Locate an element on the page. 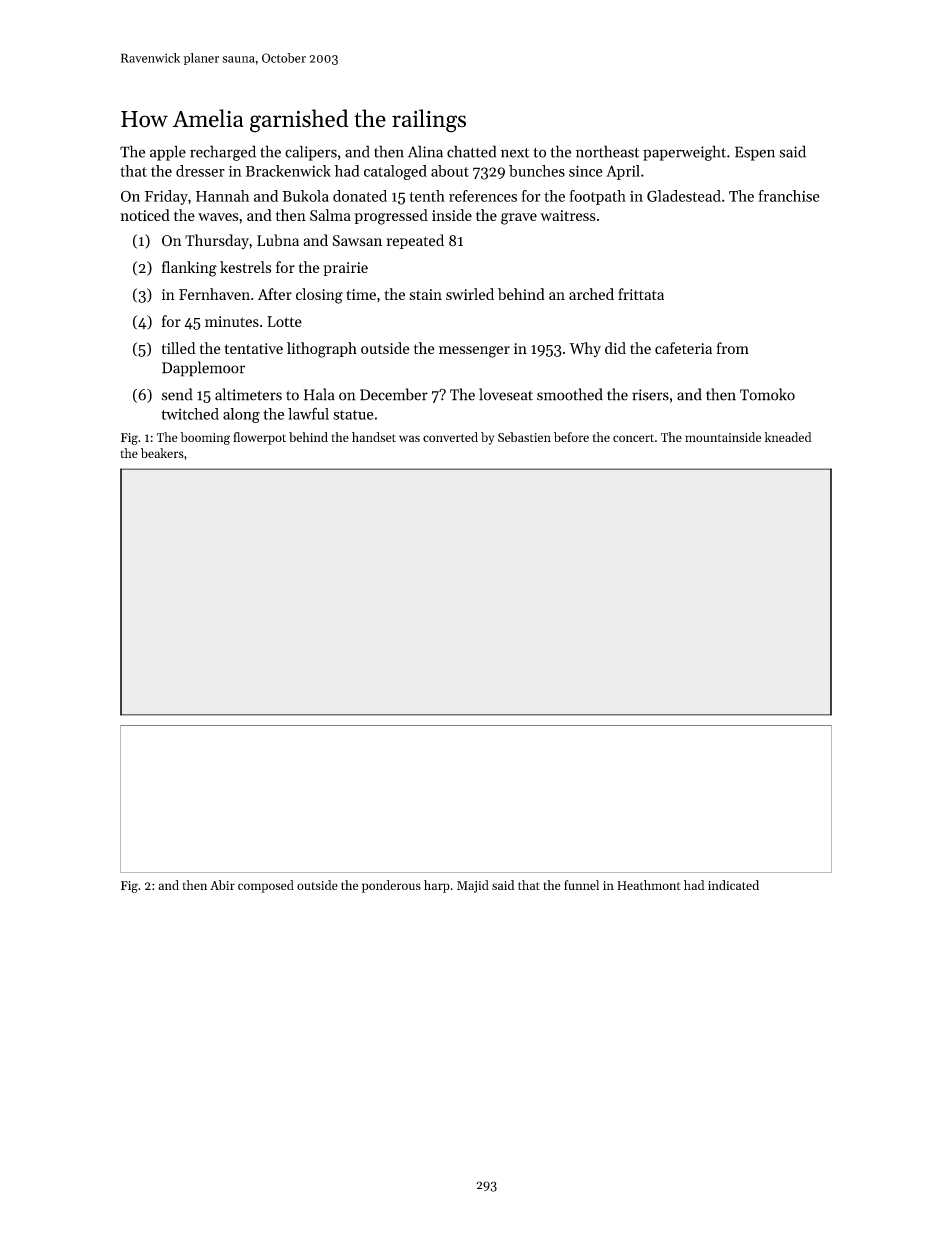 The width and height of the image is (952, 1233). concert is located at coordinates (633, 438).
